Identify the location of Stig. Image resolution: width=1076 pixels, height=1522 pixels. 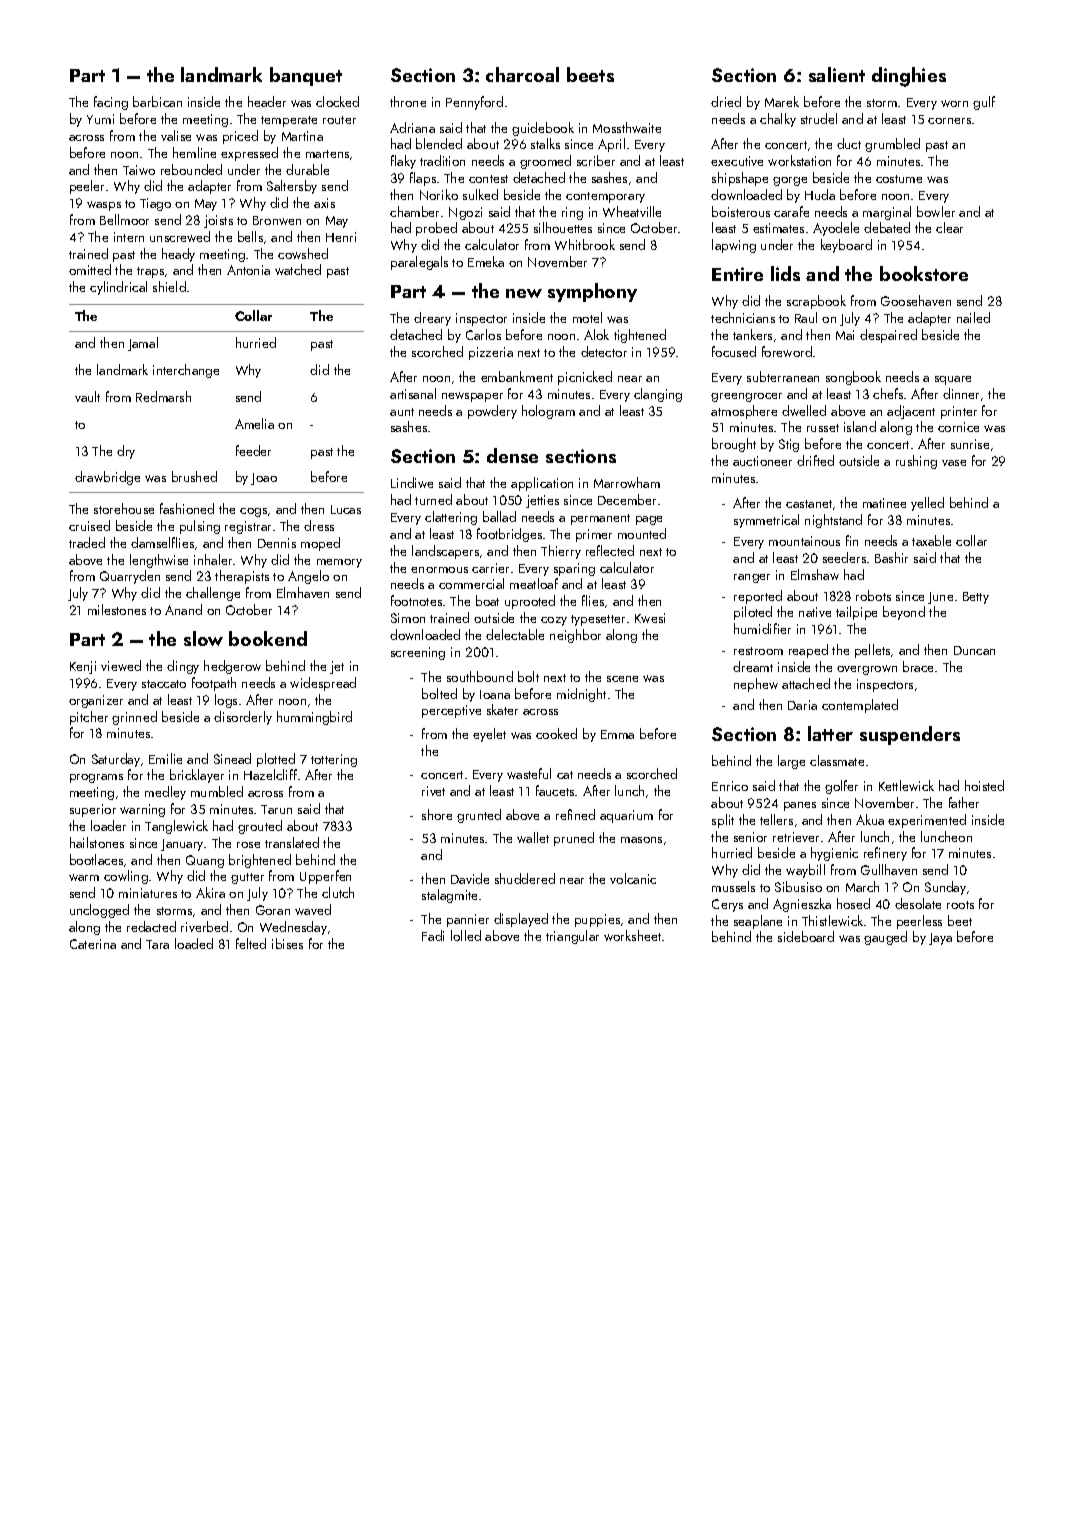
(789, 445).
